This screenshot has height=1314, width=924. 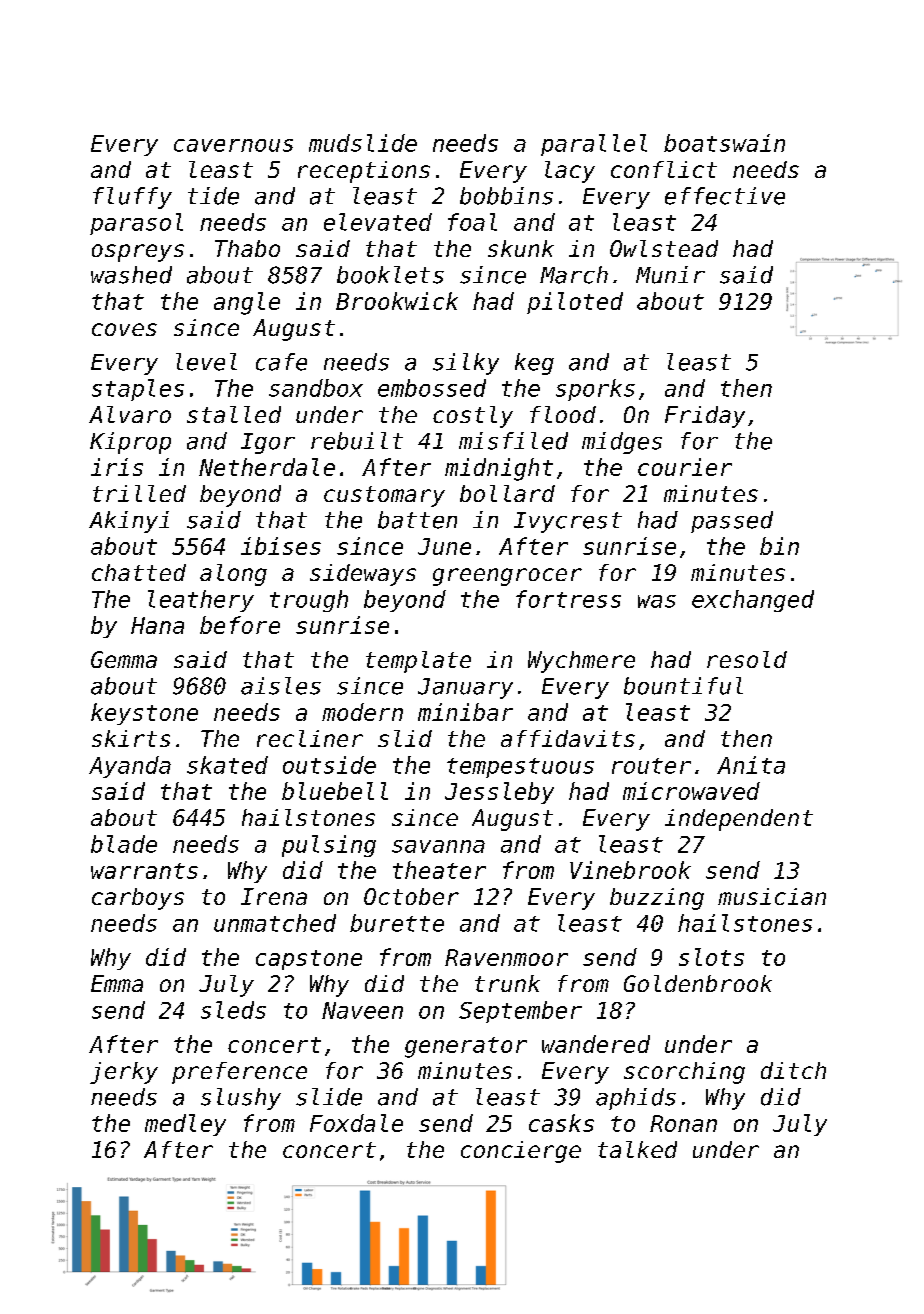 I want to click on passed, so click(x=732, y=522).
